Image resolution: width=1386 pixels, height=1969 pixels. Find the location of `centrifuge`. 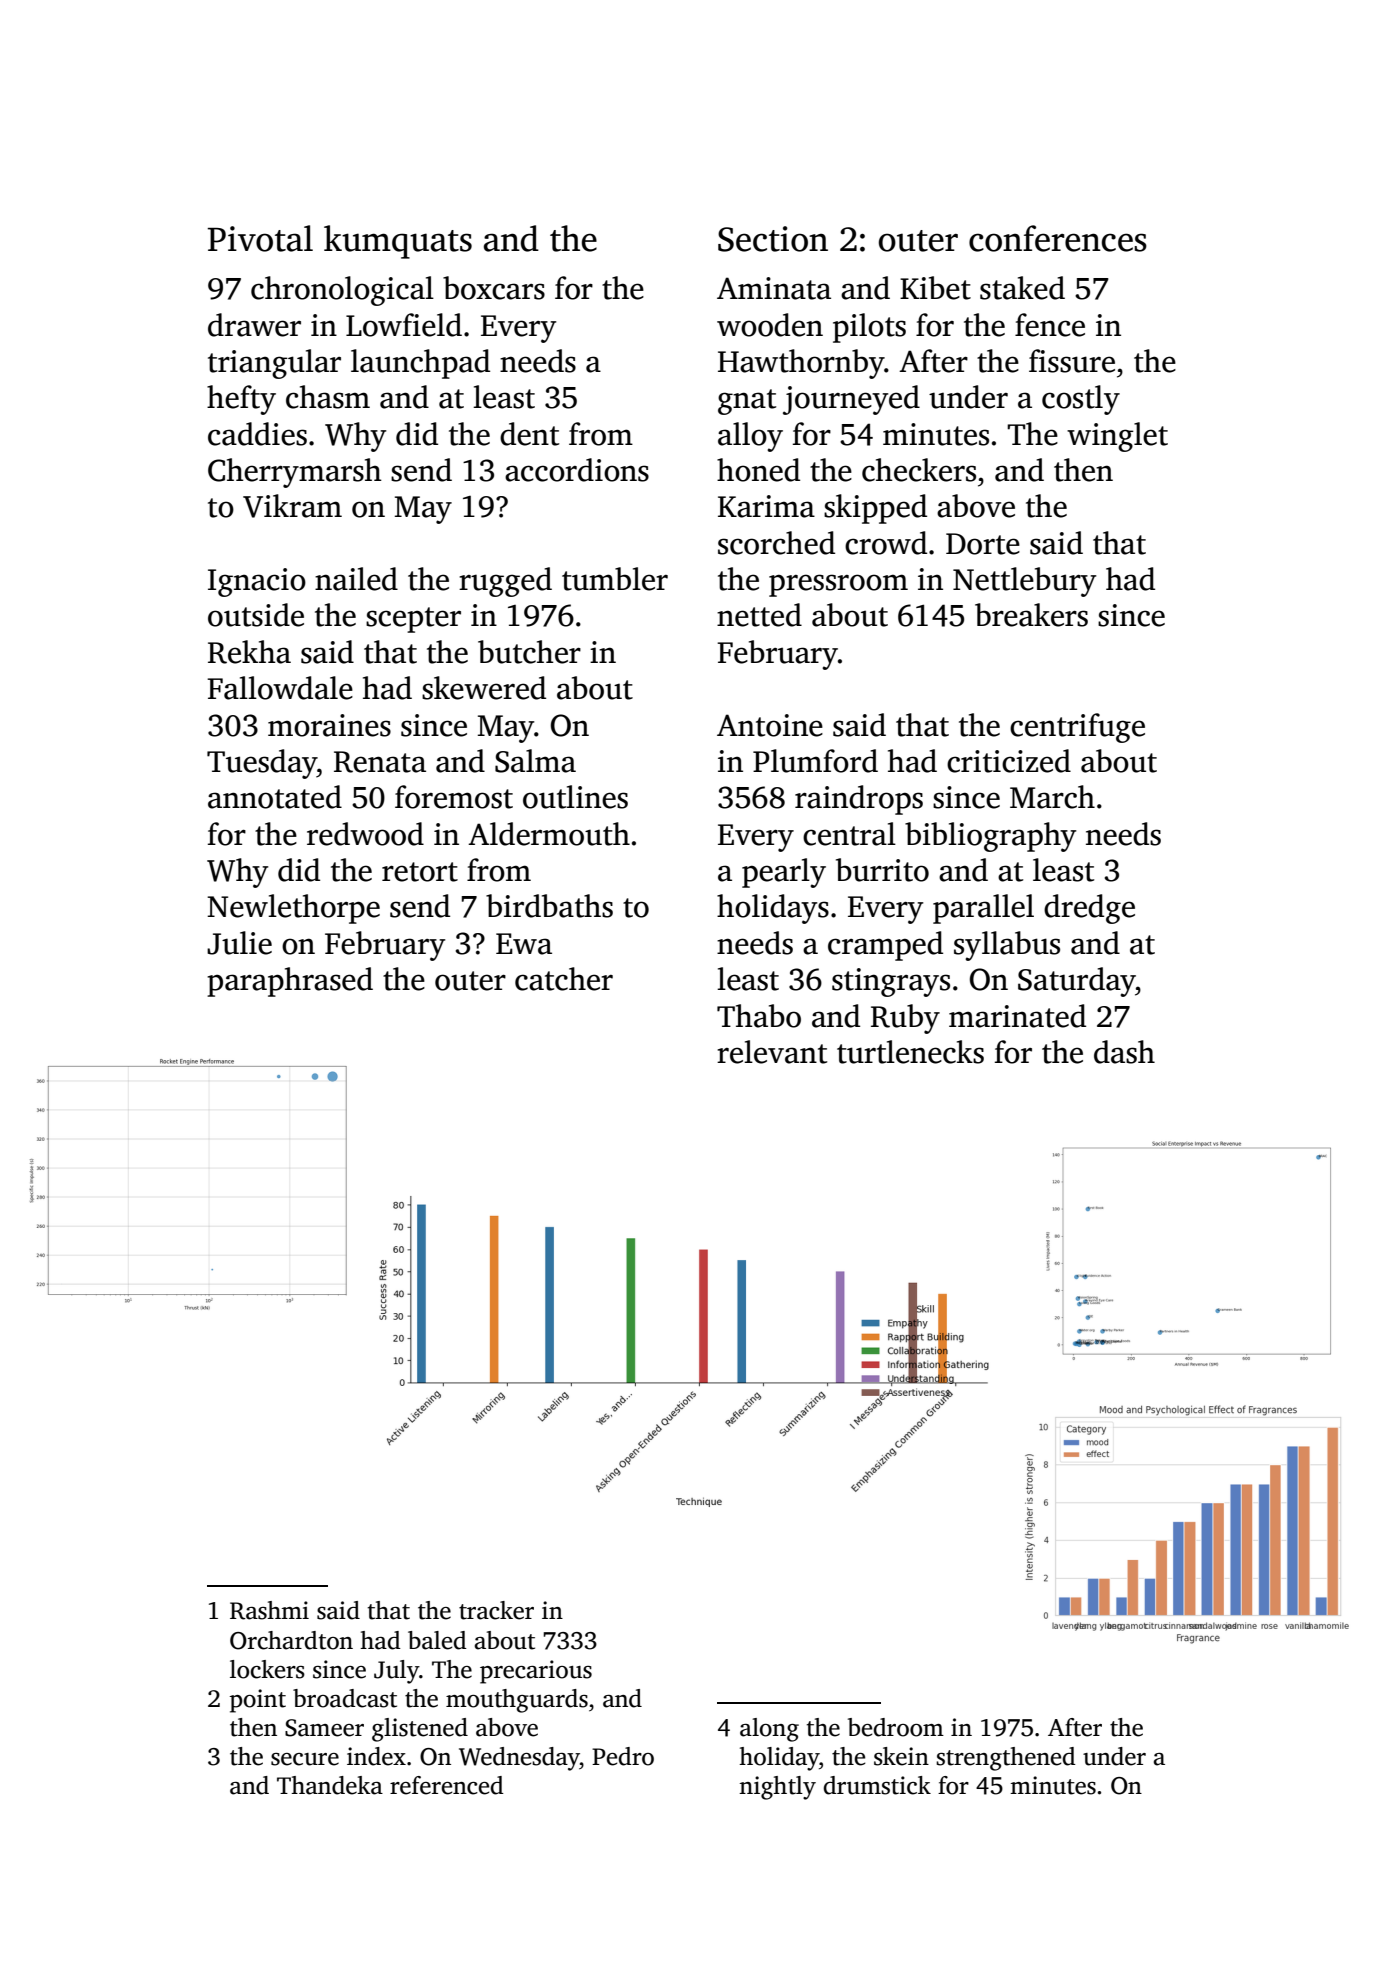

centrifuge is located at coordinates (1077, 728).
